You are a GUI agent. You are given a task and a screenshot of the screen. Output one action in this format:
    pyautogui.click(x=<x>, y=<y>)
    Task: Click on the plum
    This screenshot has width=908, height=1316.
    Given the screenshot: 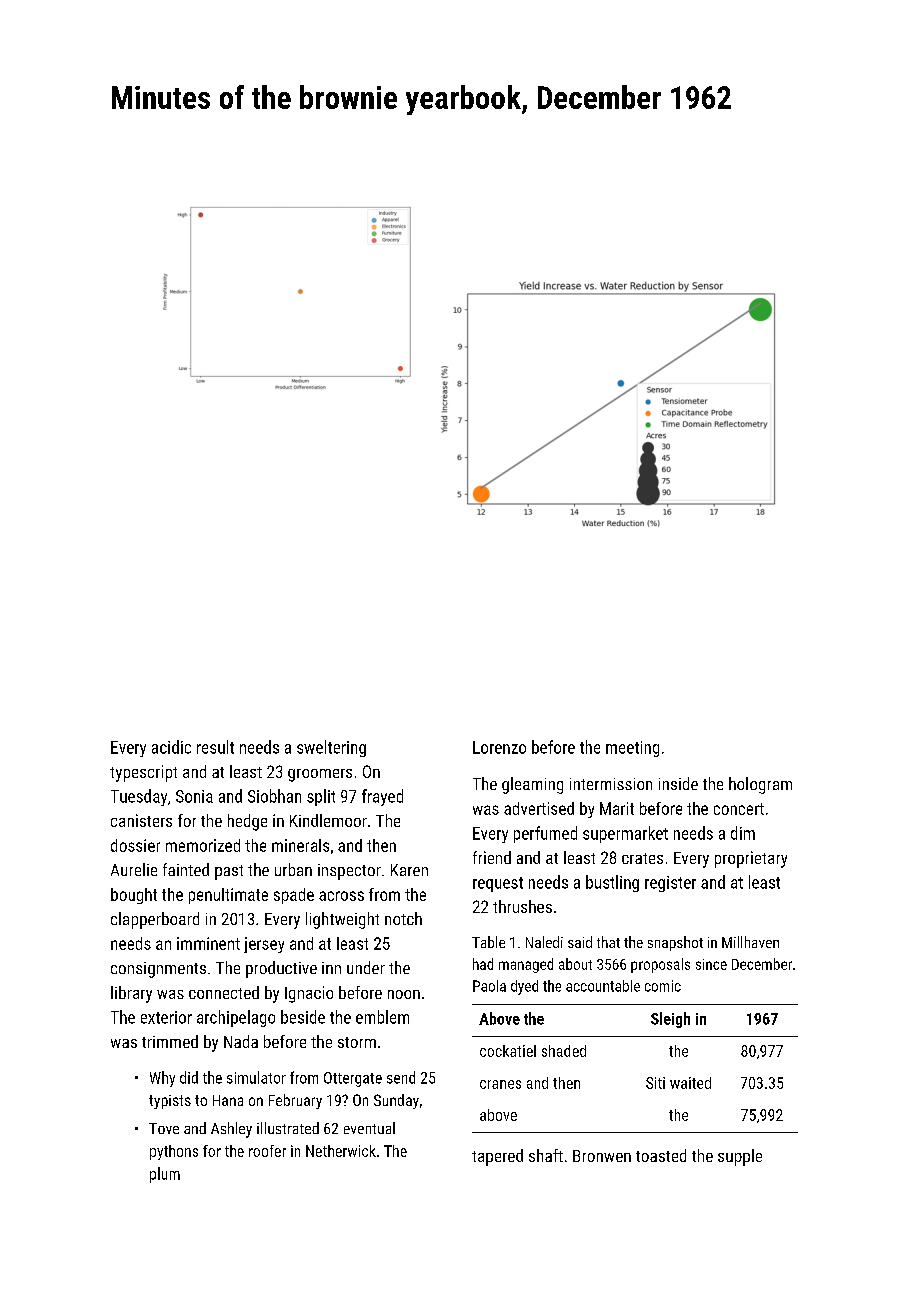 What is the action you would take?
    pyautogui.click(x=165, y=1175)
